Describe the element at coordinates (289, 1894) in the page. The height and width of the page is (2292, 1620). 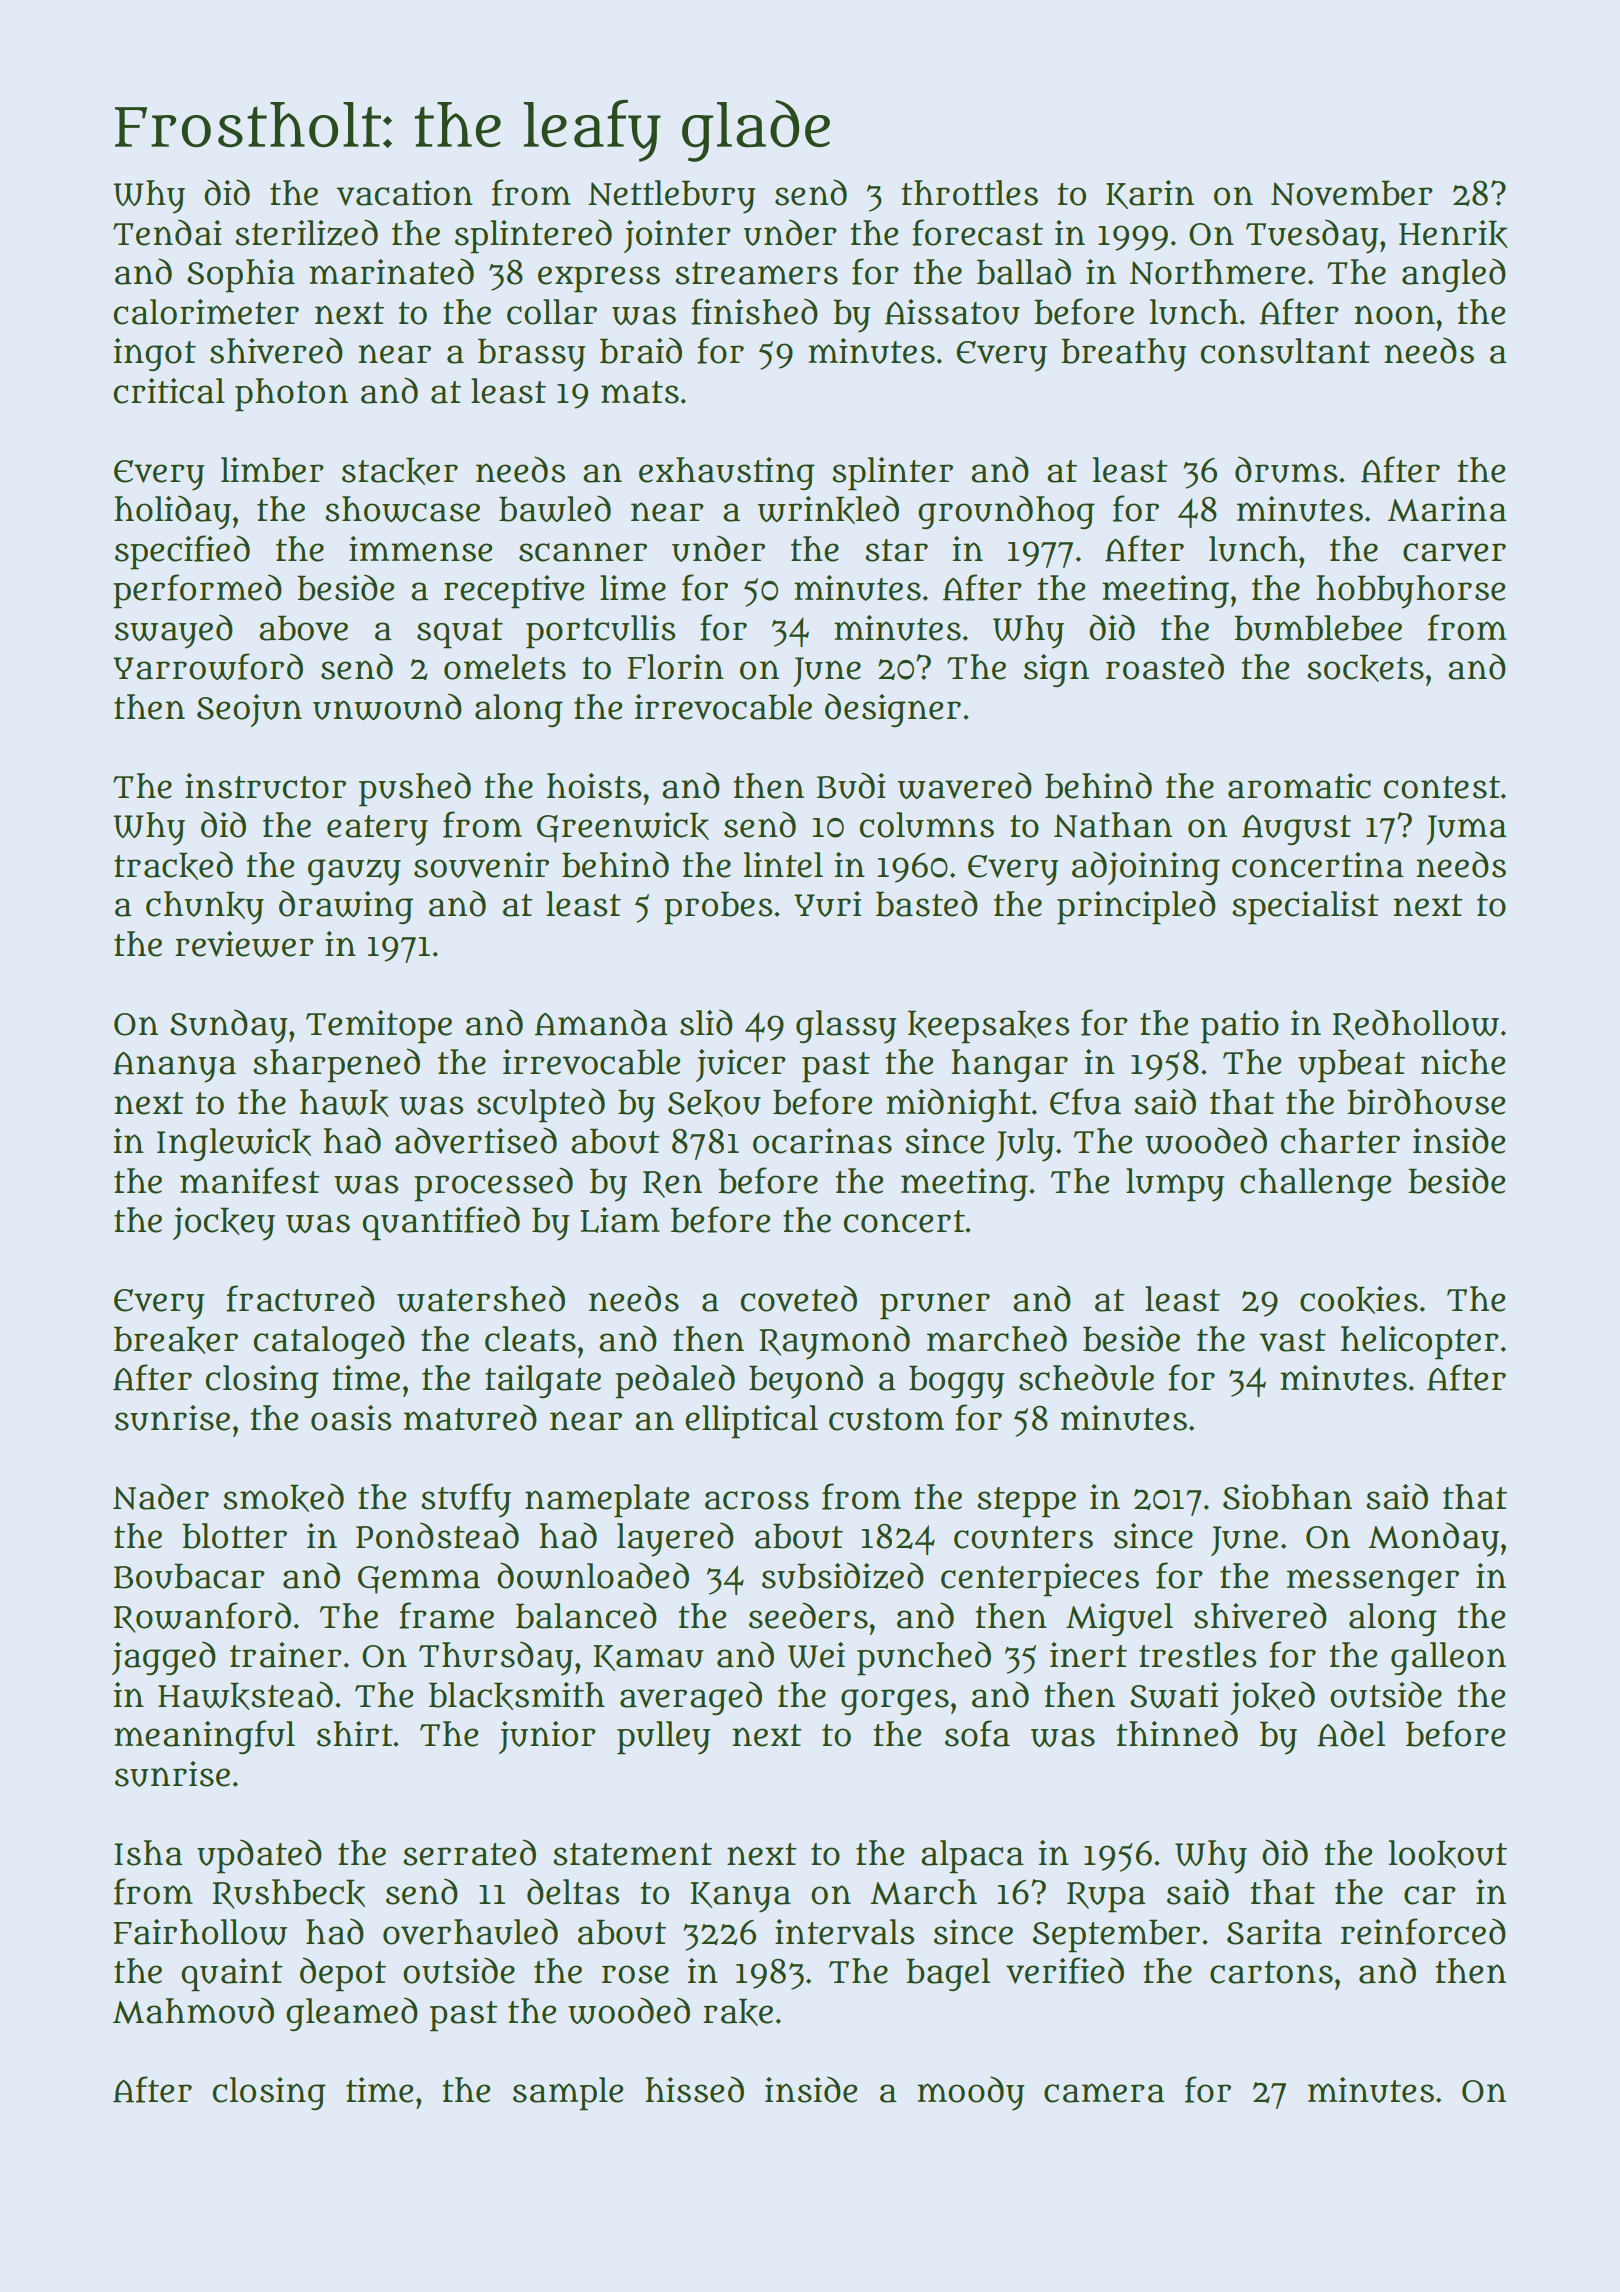
I see `Rushbeck` at that location.
